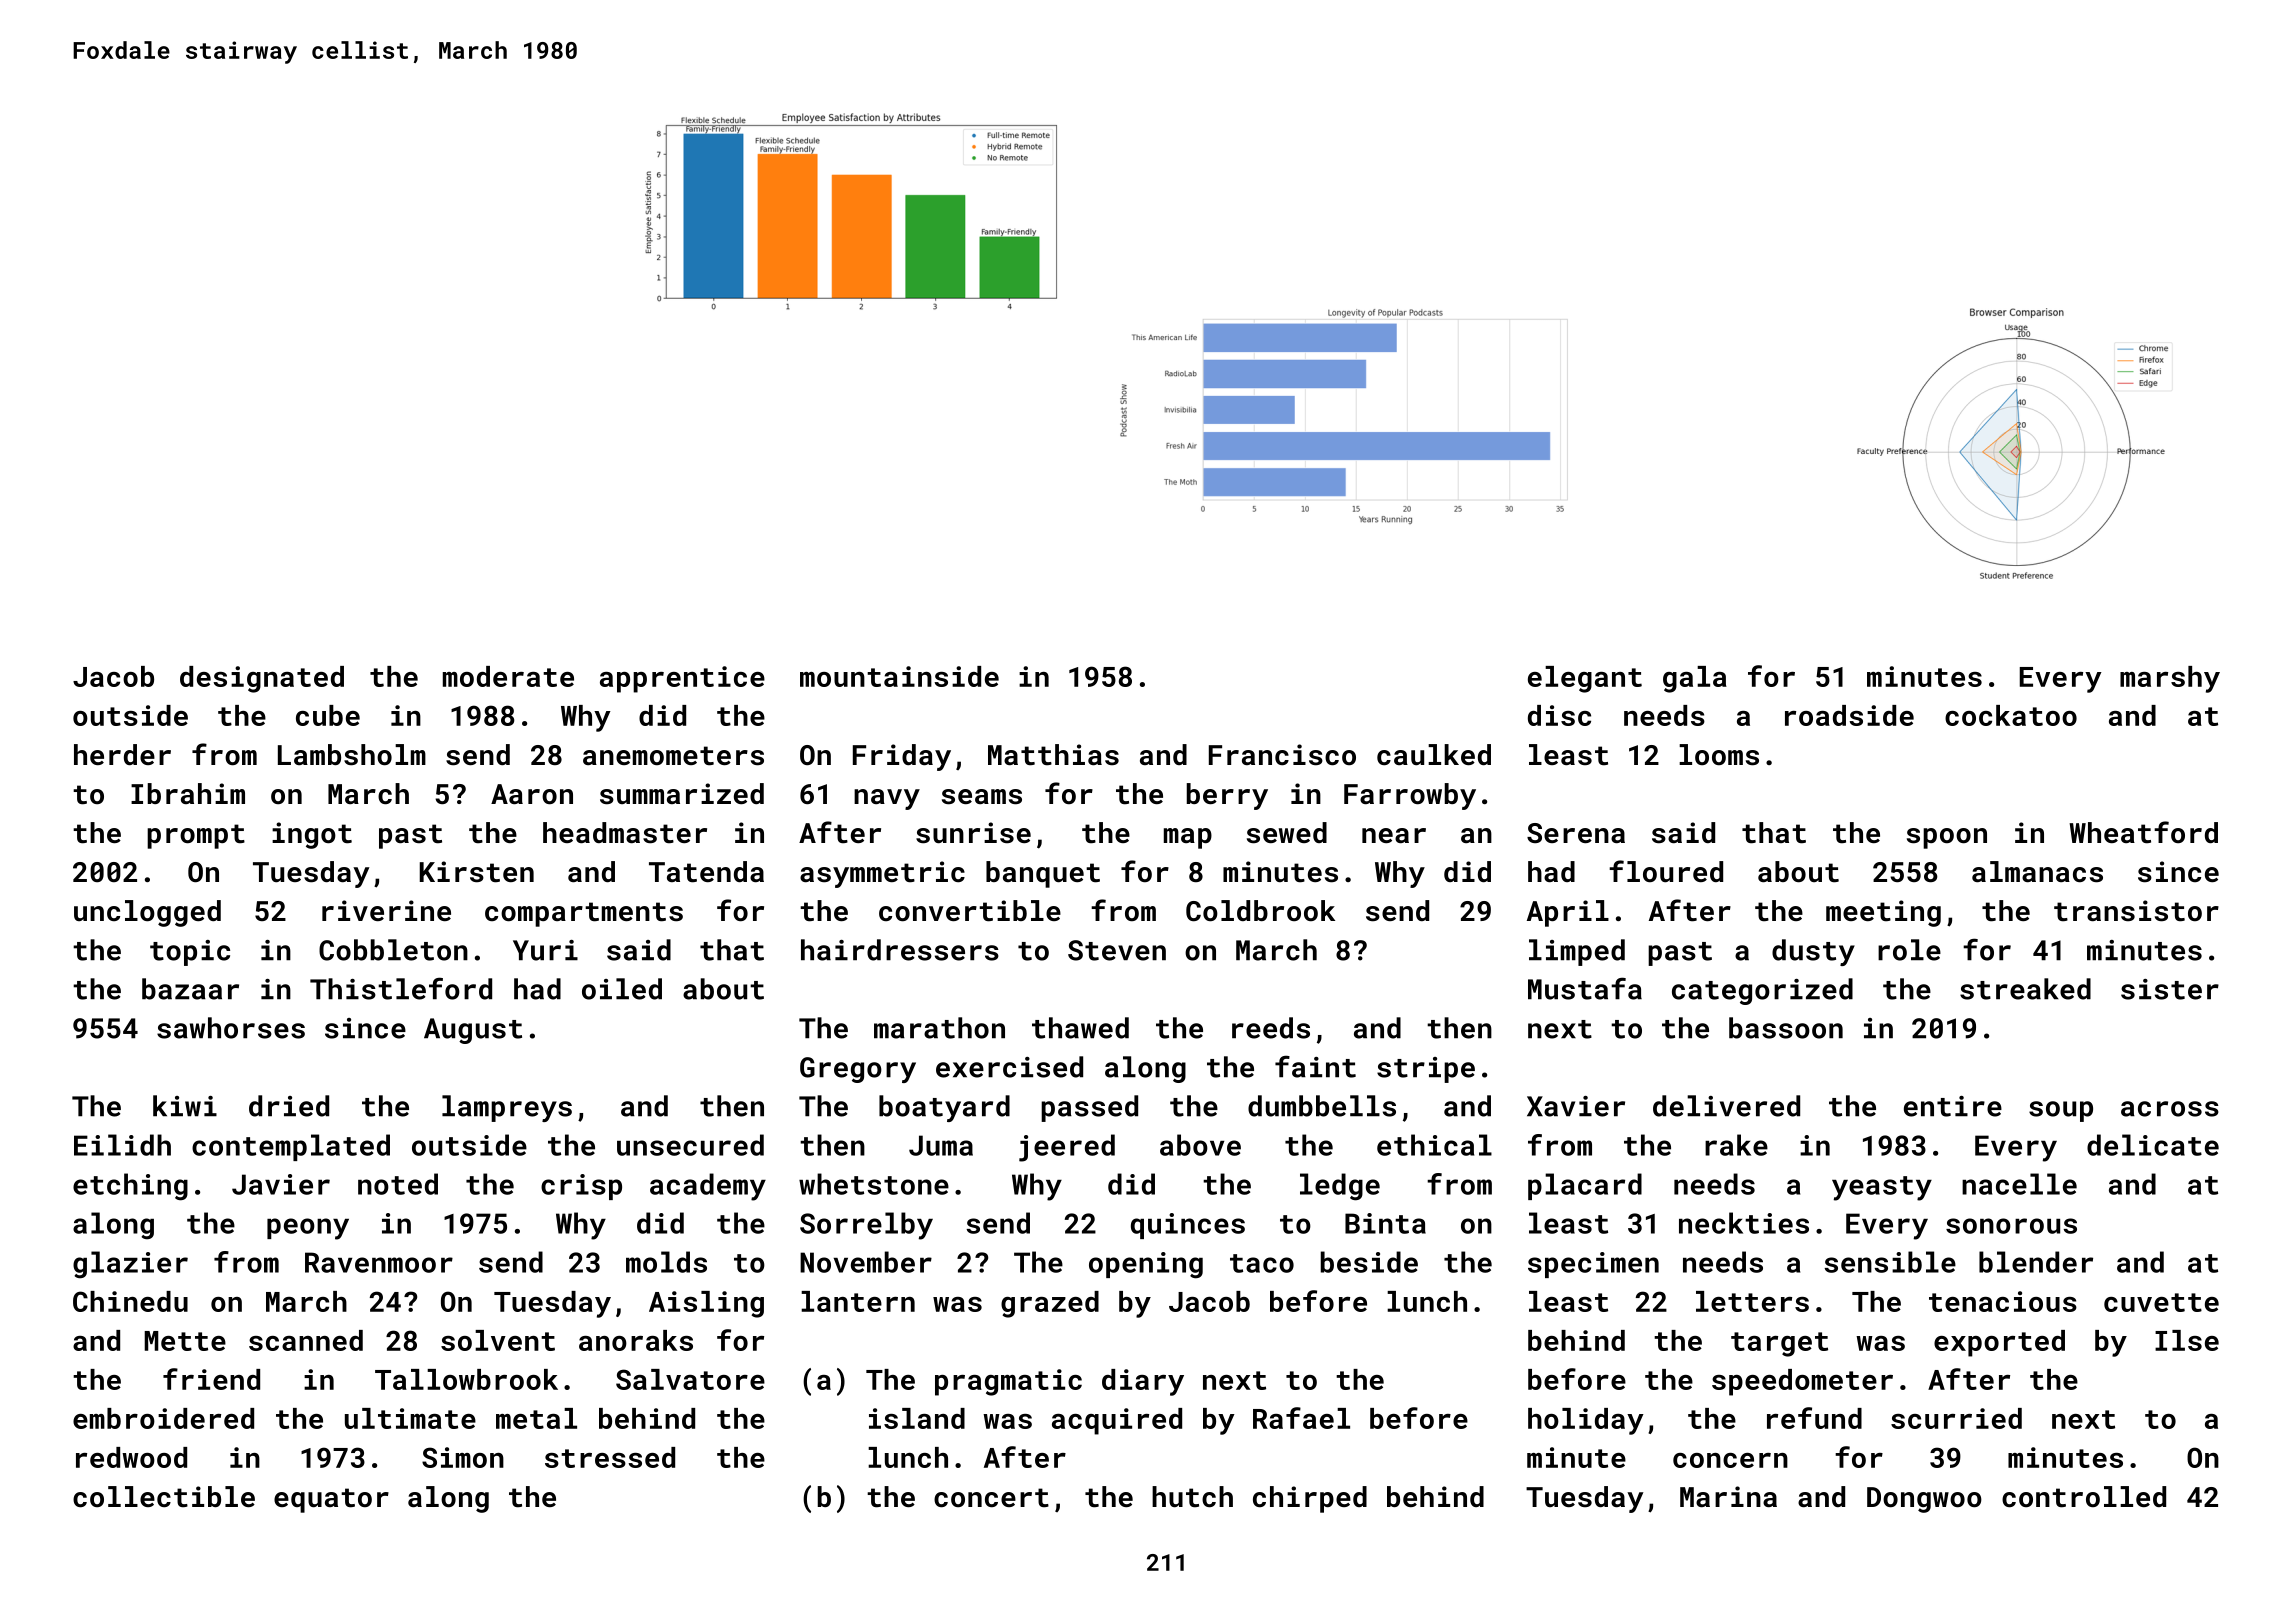 The image size is (2292, 1620). Describe the element at coordinates (147, 913) in the screenshot. I see `unclogged` at that location.
